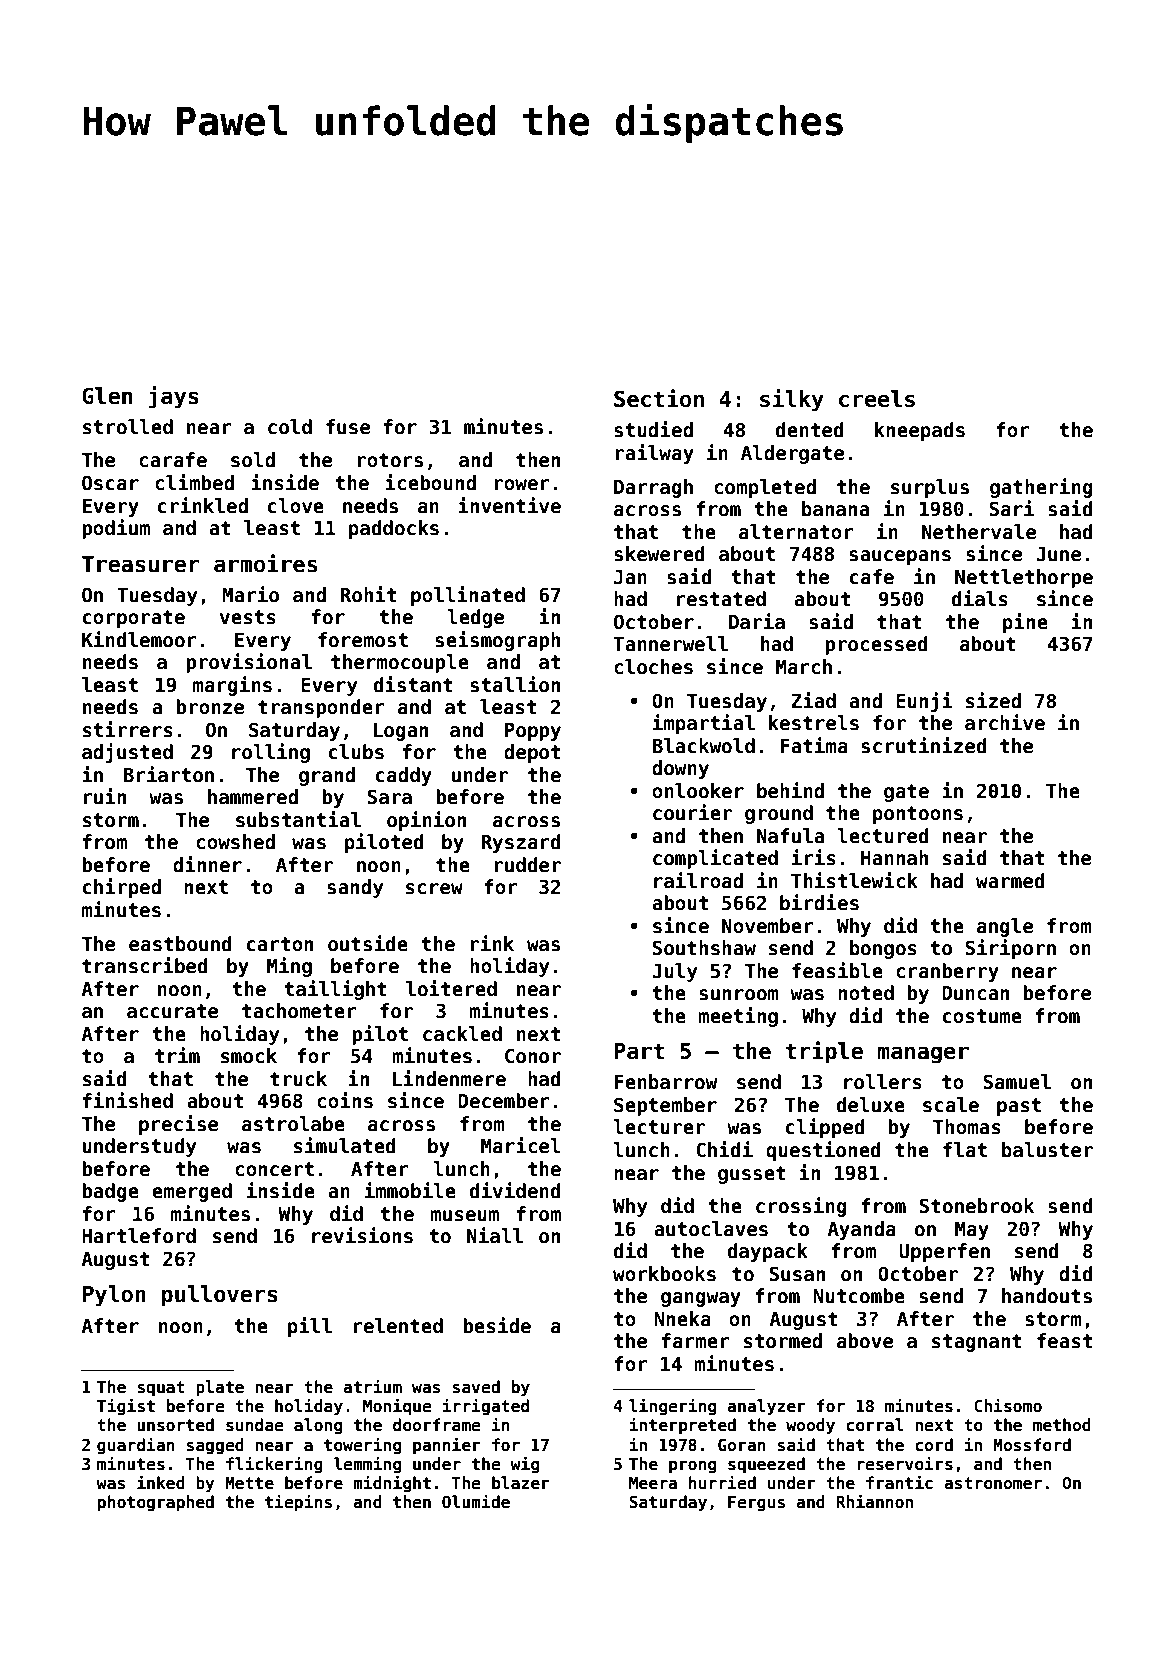 This screenshot has height=1662, width=1175. What do you see at coordinates (110, 1192) in the screenshot?
I see `badge` at bounding box center [110, 1192].
